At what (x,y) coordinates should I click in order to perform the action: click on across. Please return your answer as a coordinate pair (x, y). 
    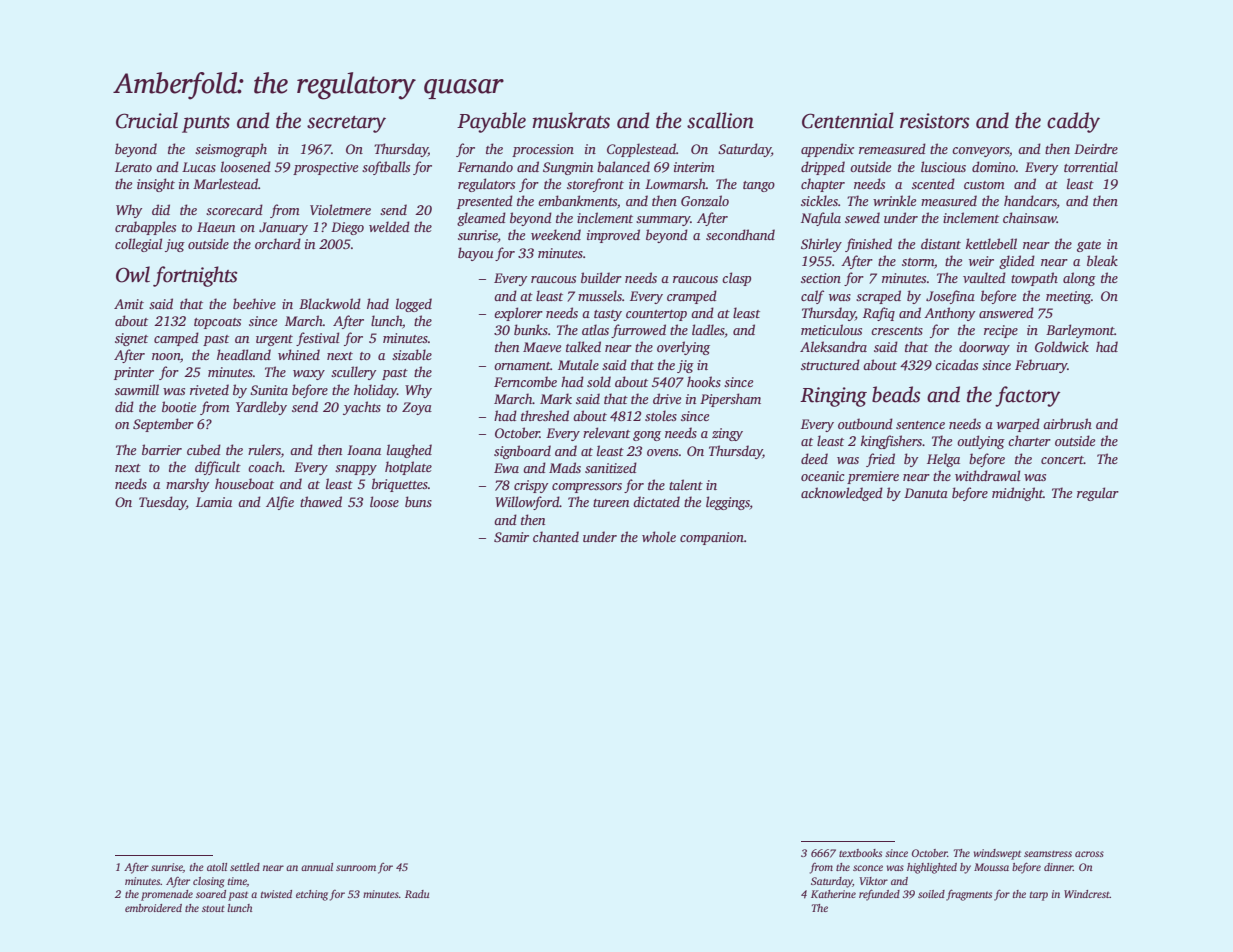
    Looking at the image, I should click on (1089, 854).
